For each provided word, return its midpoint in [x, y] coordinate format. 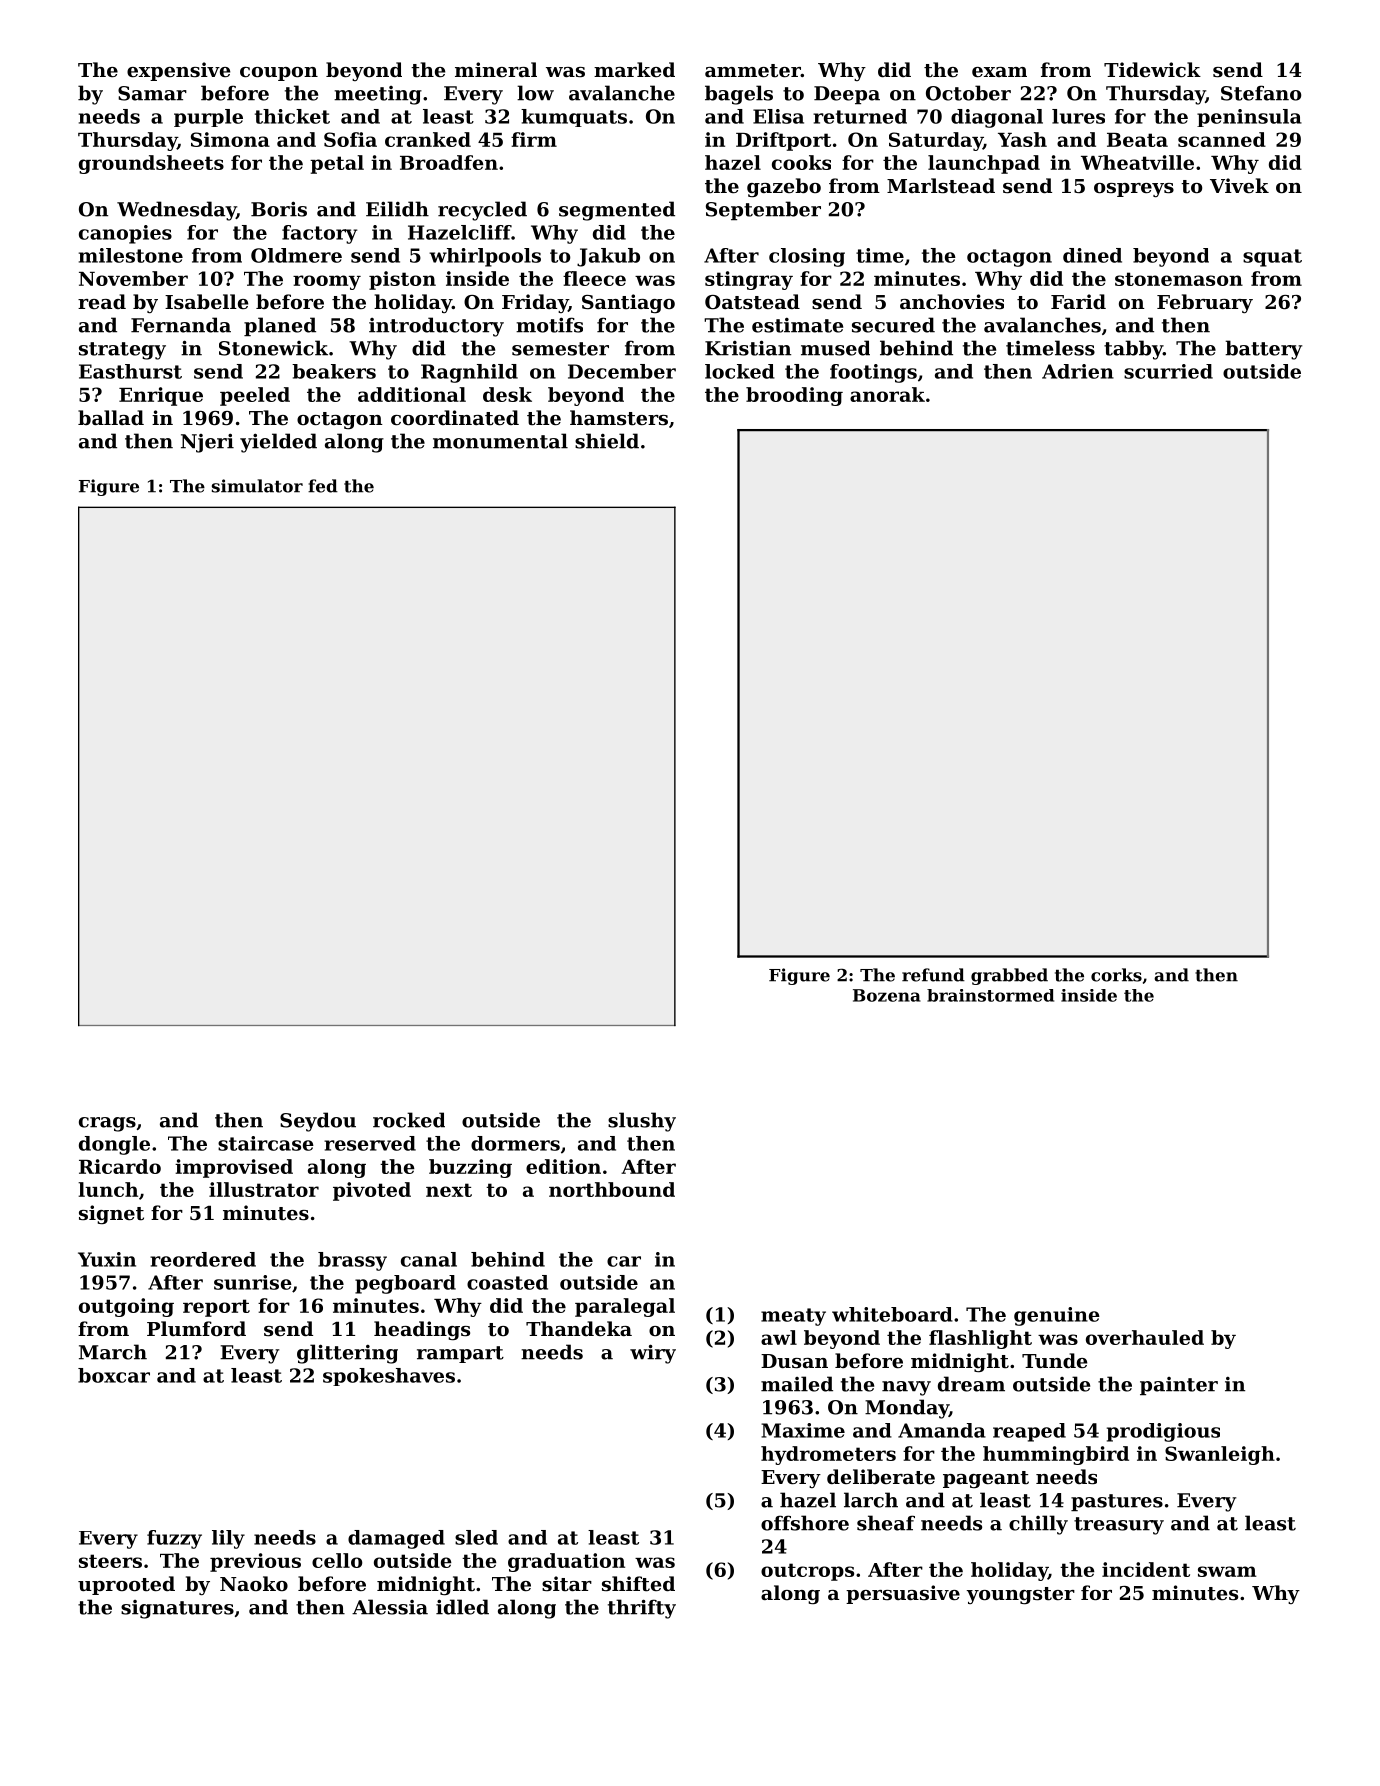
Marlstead [941, 185]
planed [280, 326]
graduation [566, 1562]
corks [1116, 975]
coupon [279, 74]
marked [634, 69]
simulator [257, 486]
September [763, 210]
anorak [887, 394]
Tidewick [1152, 69]
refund [933, 975]
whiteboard [892, 1314]
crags [107, 1124]
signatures [177, 1609]
